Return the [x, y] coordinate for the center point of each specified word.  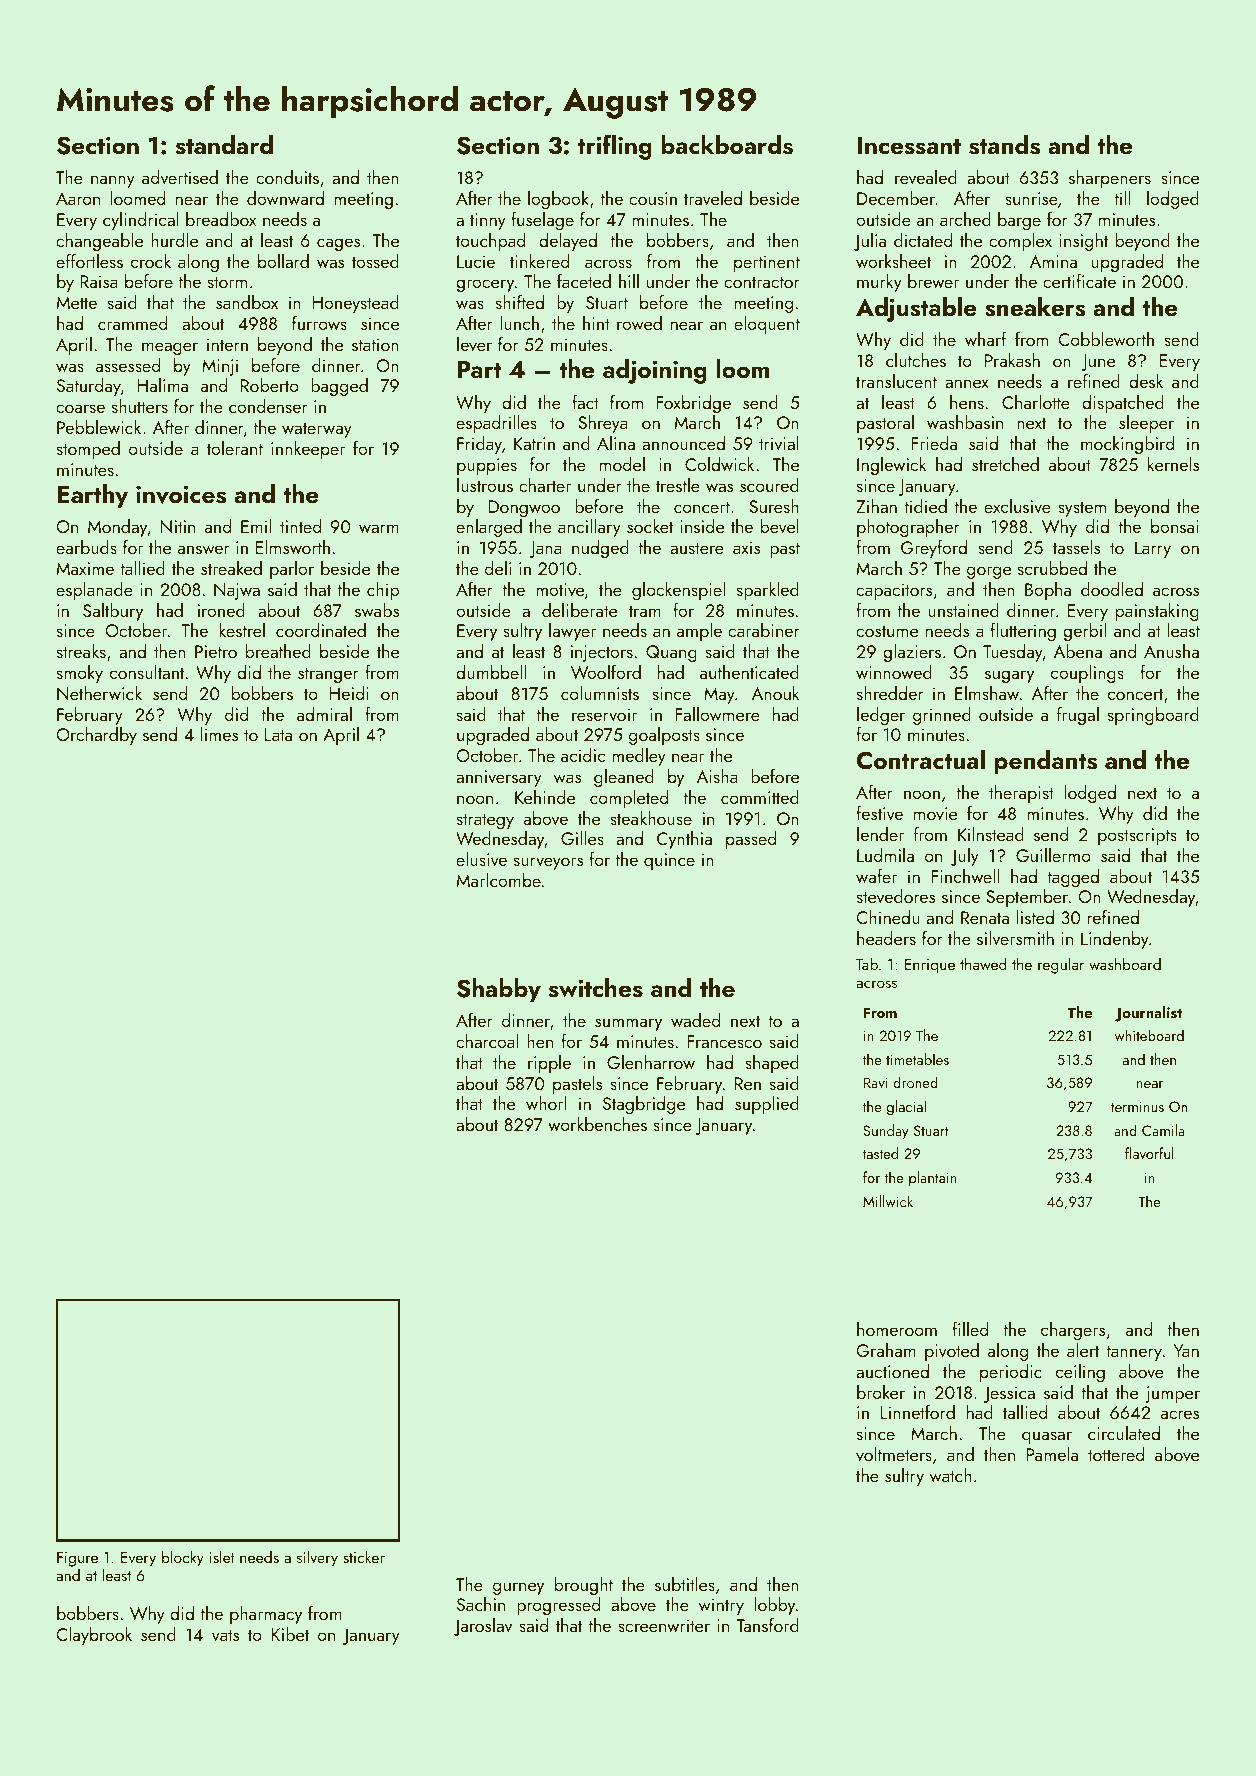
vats [225, 1635]
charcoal [487, 1041]
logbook [558, 200]
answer [204, 549]
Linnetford [918, 1412]
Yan [1186, 1350]
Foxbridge [693, 404]
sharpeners [1110, 179]
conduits [287, 177]
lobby [775, 1606]
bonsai [1175, 526]
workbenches [597, 1124]
